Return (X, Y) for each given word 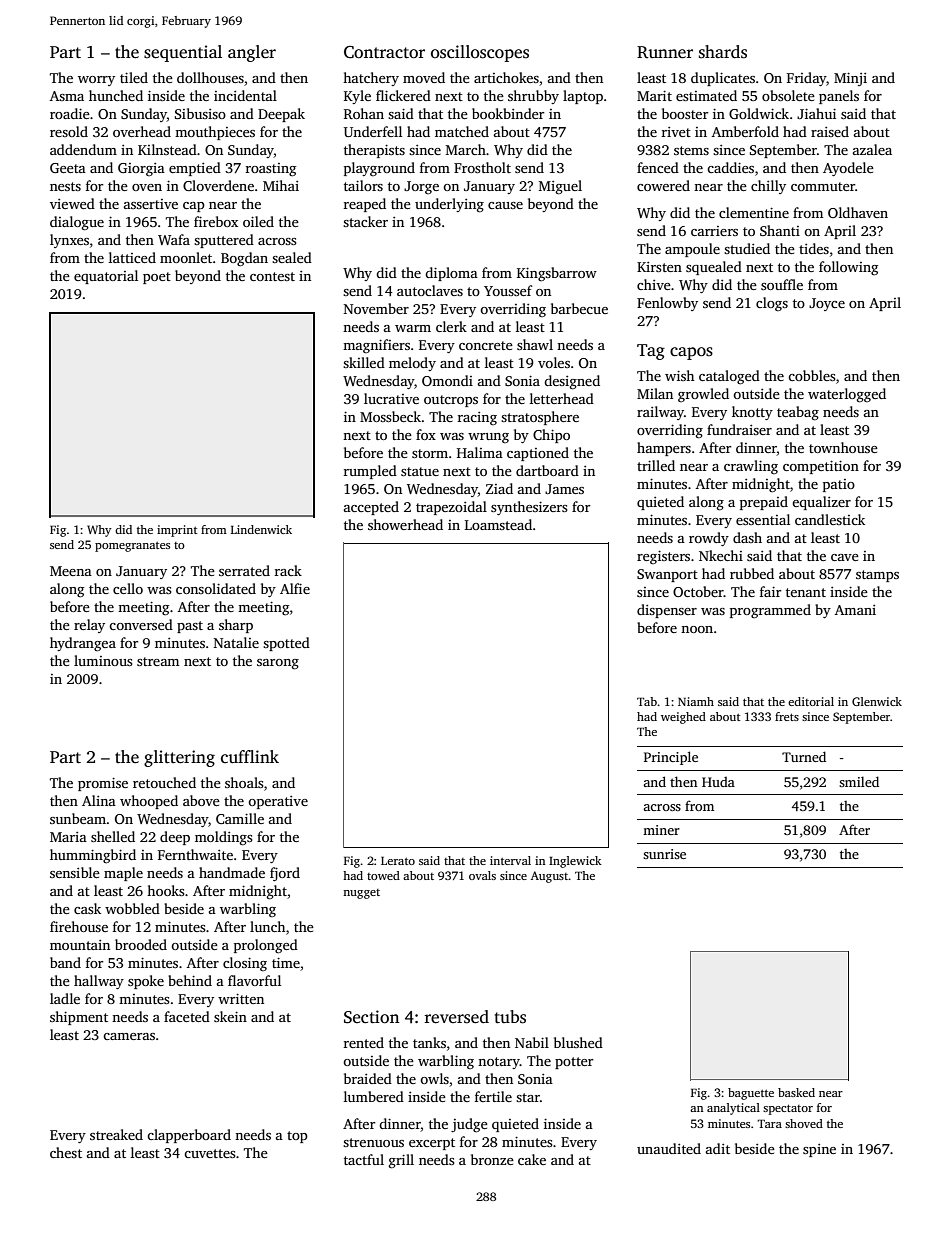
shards (723, 52)
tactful (364, 1159)
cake (532, 1159)
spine (819, 1150)
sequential (183, 53)
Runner (665, 52)
